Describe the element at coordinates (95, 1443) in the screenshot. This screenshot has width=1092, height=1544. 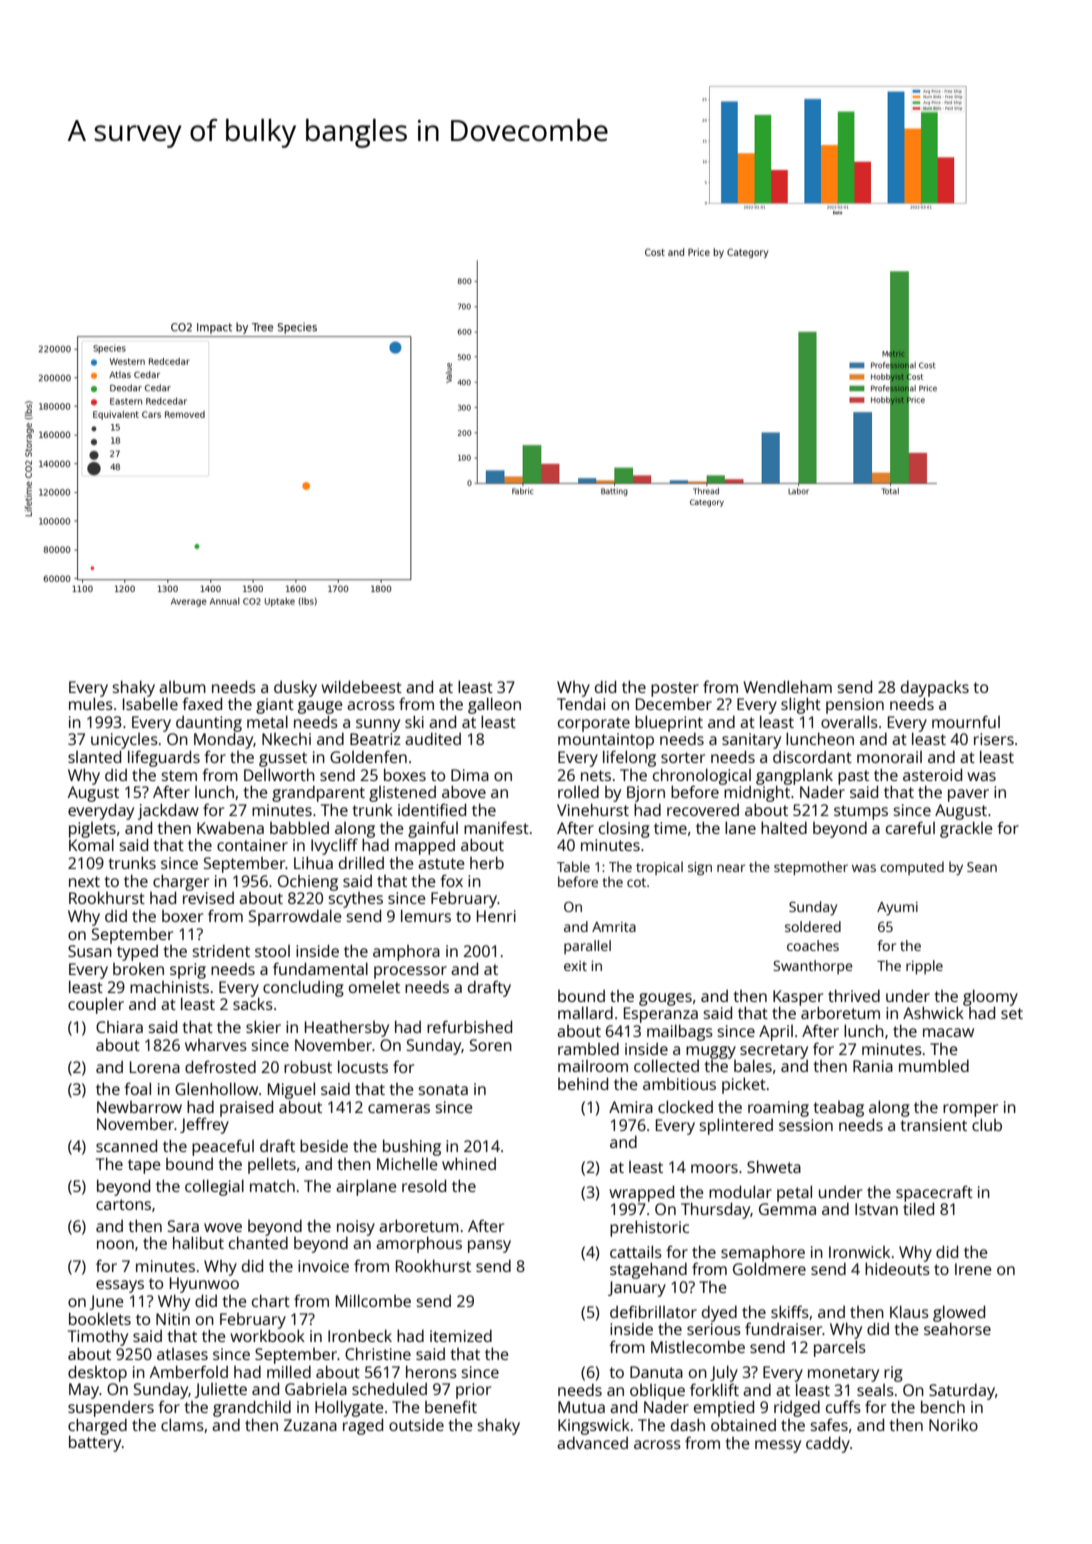
I see `battery` at that location.
